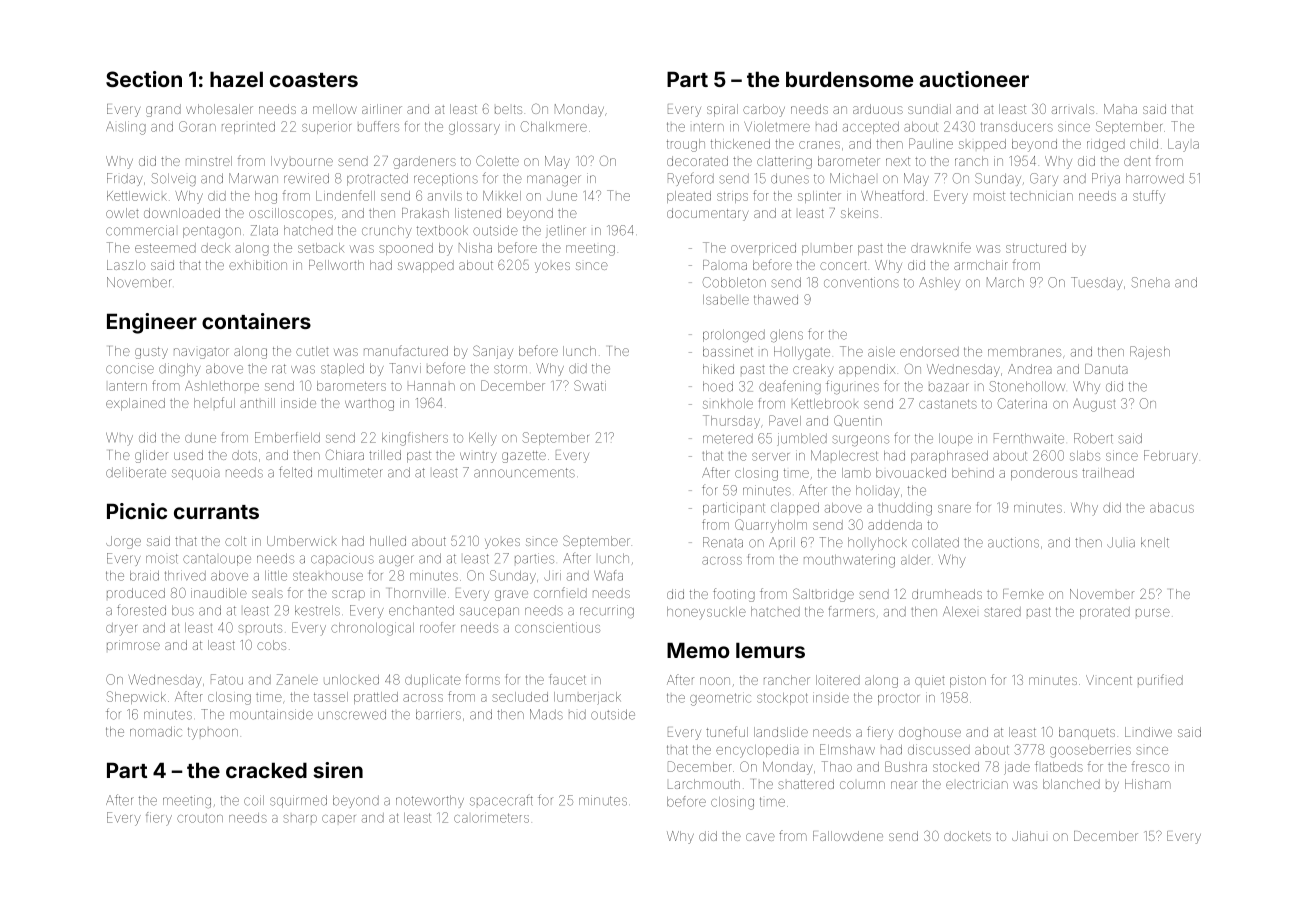 The image size is (1308, 924). I want to click on stuffy, so click(1149, 197).
